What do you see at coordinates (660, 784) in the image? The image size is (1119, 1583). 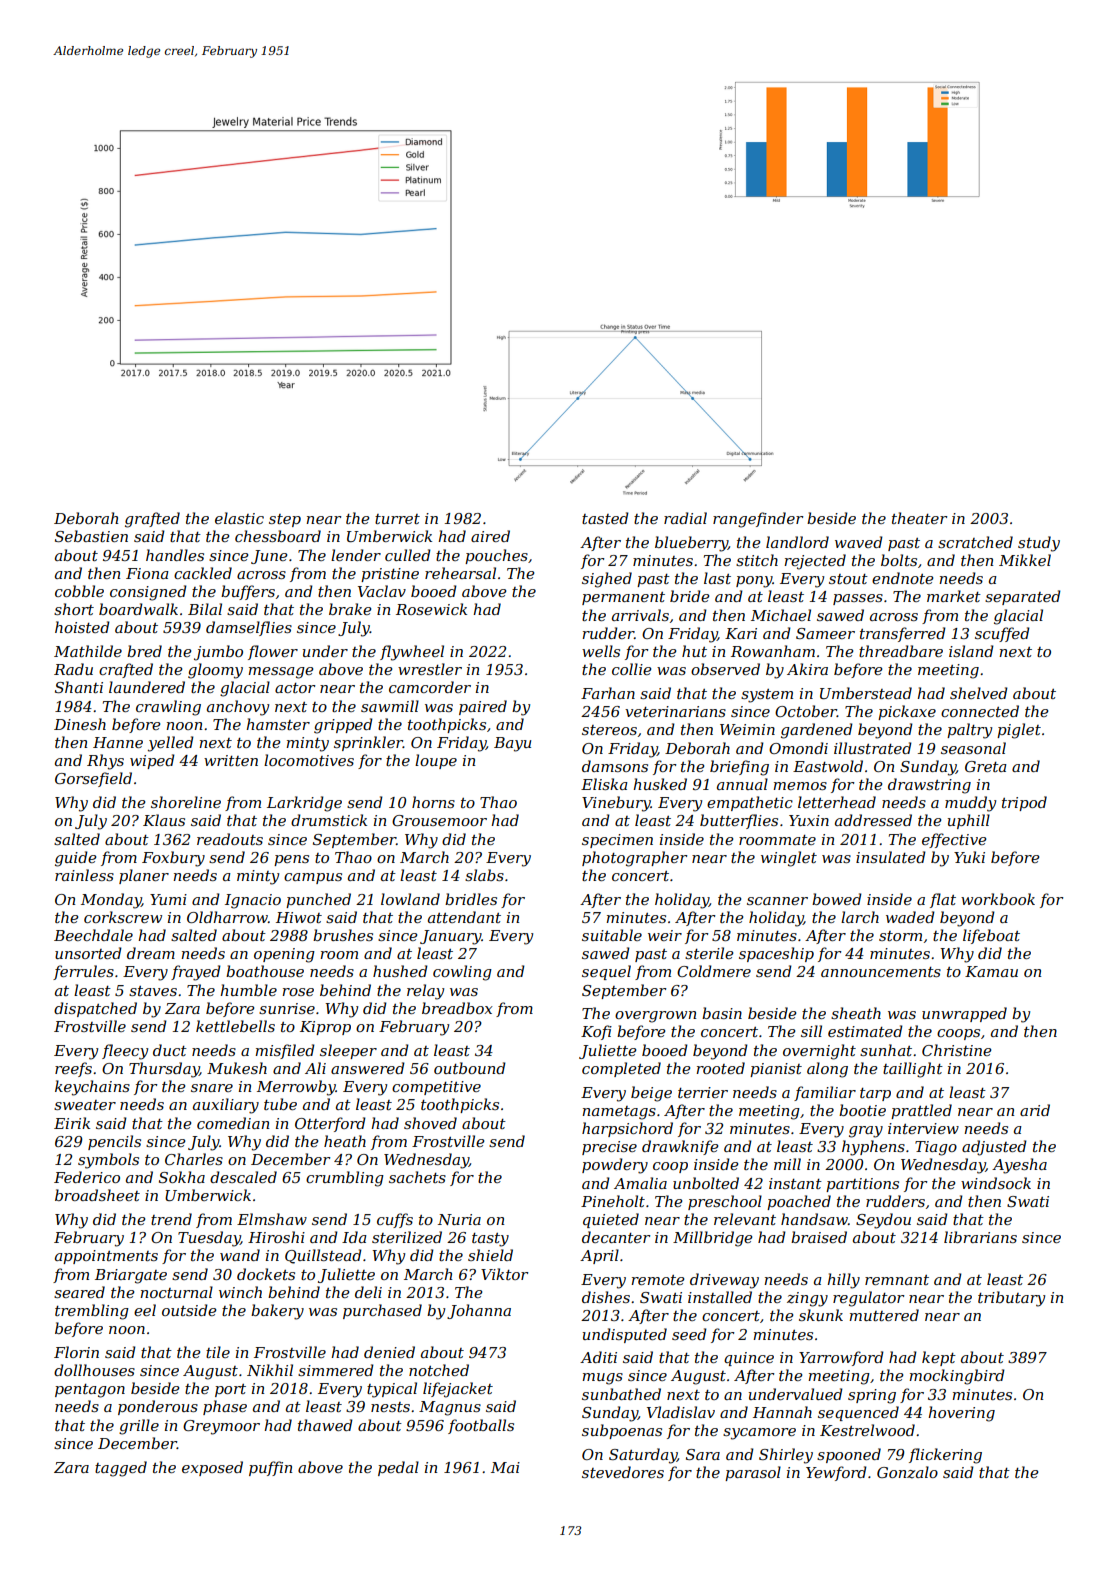 I see `husked` at bounding box center [660, 784].
